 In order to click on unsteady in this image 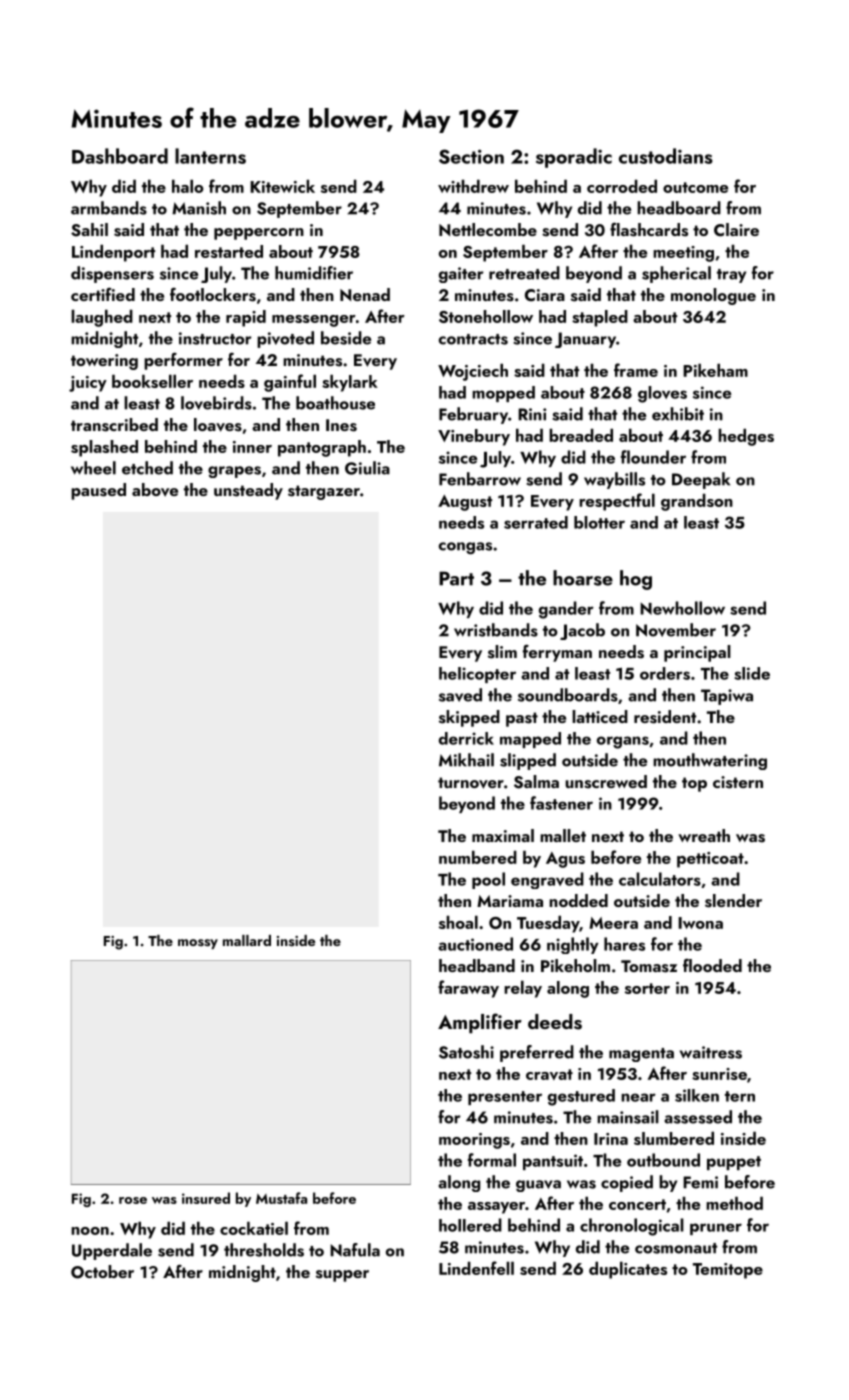, I will do `click(248, 491)`.
